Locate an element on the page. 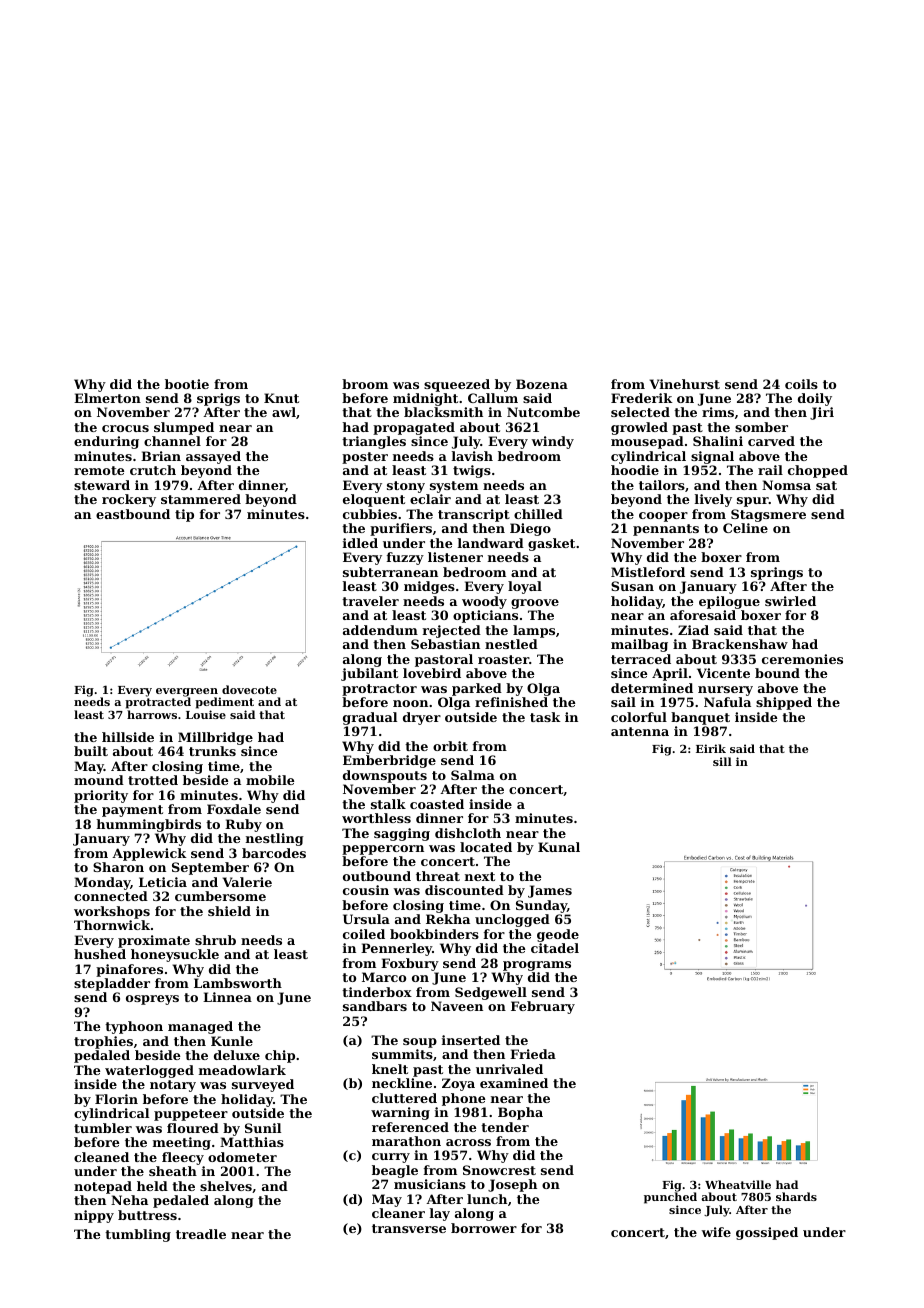  Wheatville is located at coordinates (738, 1184).
